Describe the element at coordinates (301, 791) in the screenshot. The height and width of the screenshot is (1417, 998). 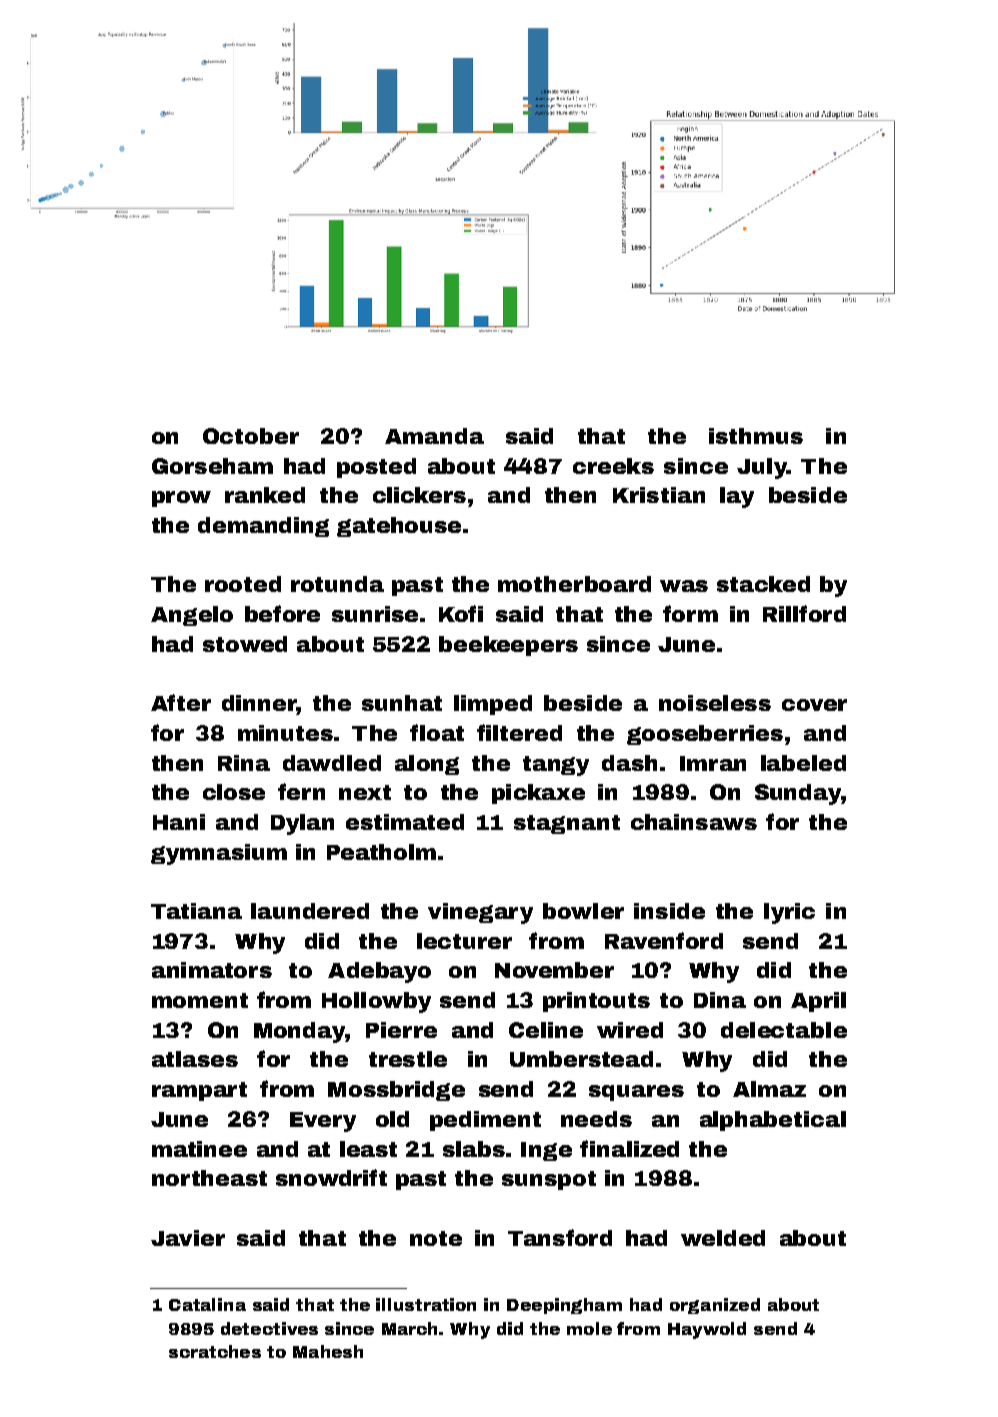
I see `fern` at that location.
